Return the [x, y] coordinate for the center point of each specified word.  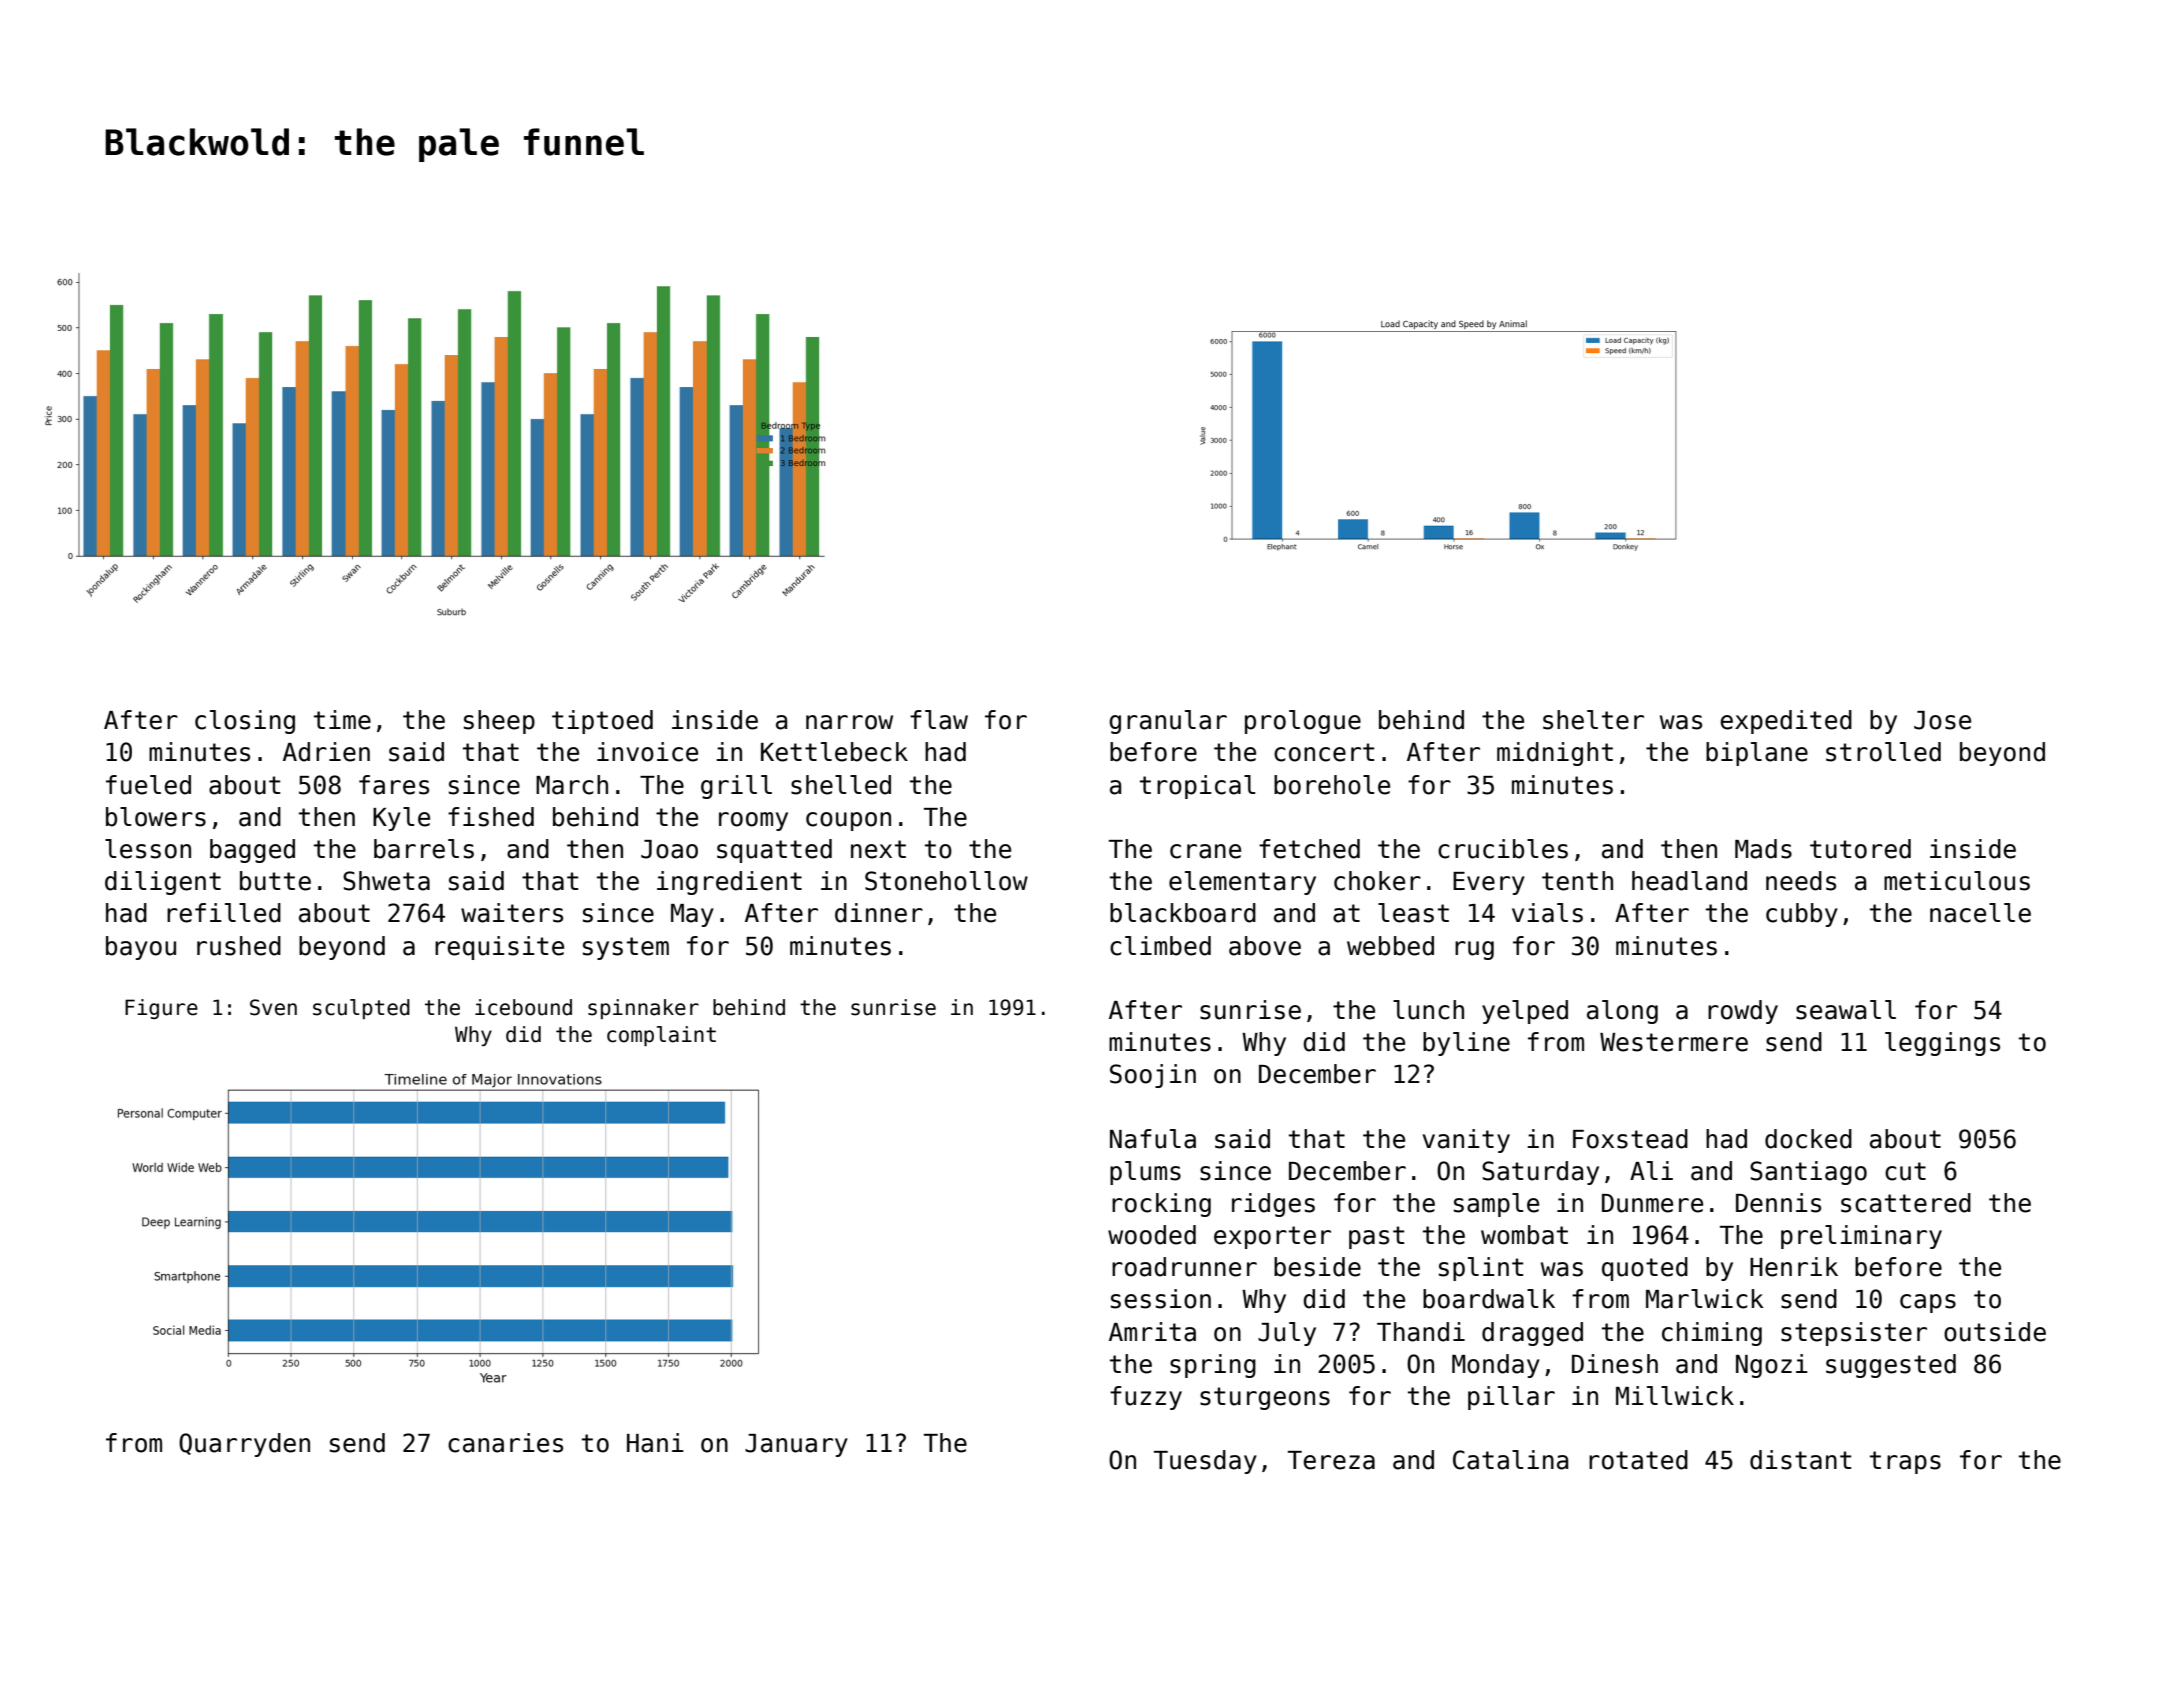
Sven [273, 1007]
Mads [1763, 849]
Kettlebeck [834, 752]
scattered [1906, 1203]
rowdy [1743, 1012]
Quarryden [244, 1445]
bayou [141, 948]
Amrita [1152, 1332]
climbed [1160, 946]
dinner [879, 913]
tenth [1577, 881]
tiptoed [602, 722]
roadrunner [1184, 1267]
